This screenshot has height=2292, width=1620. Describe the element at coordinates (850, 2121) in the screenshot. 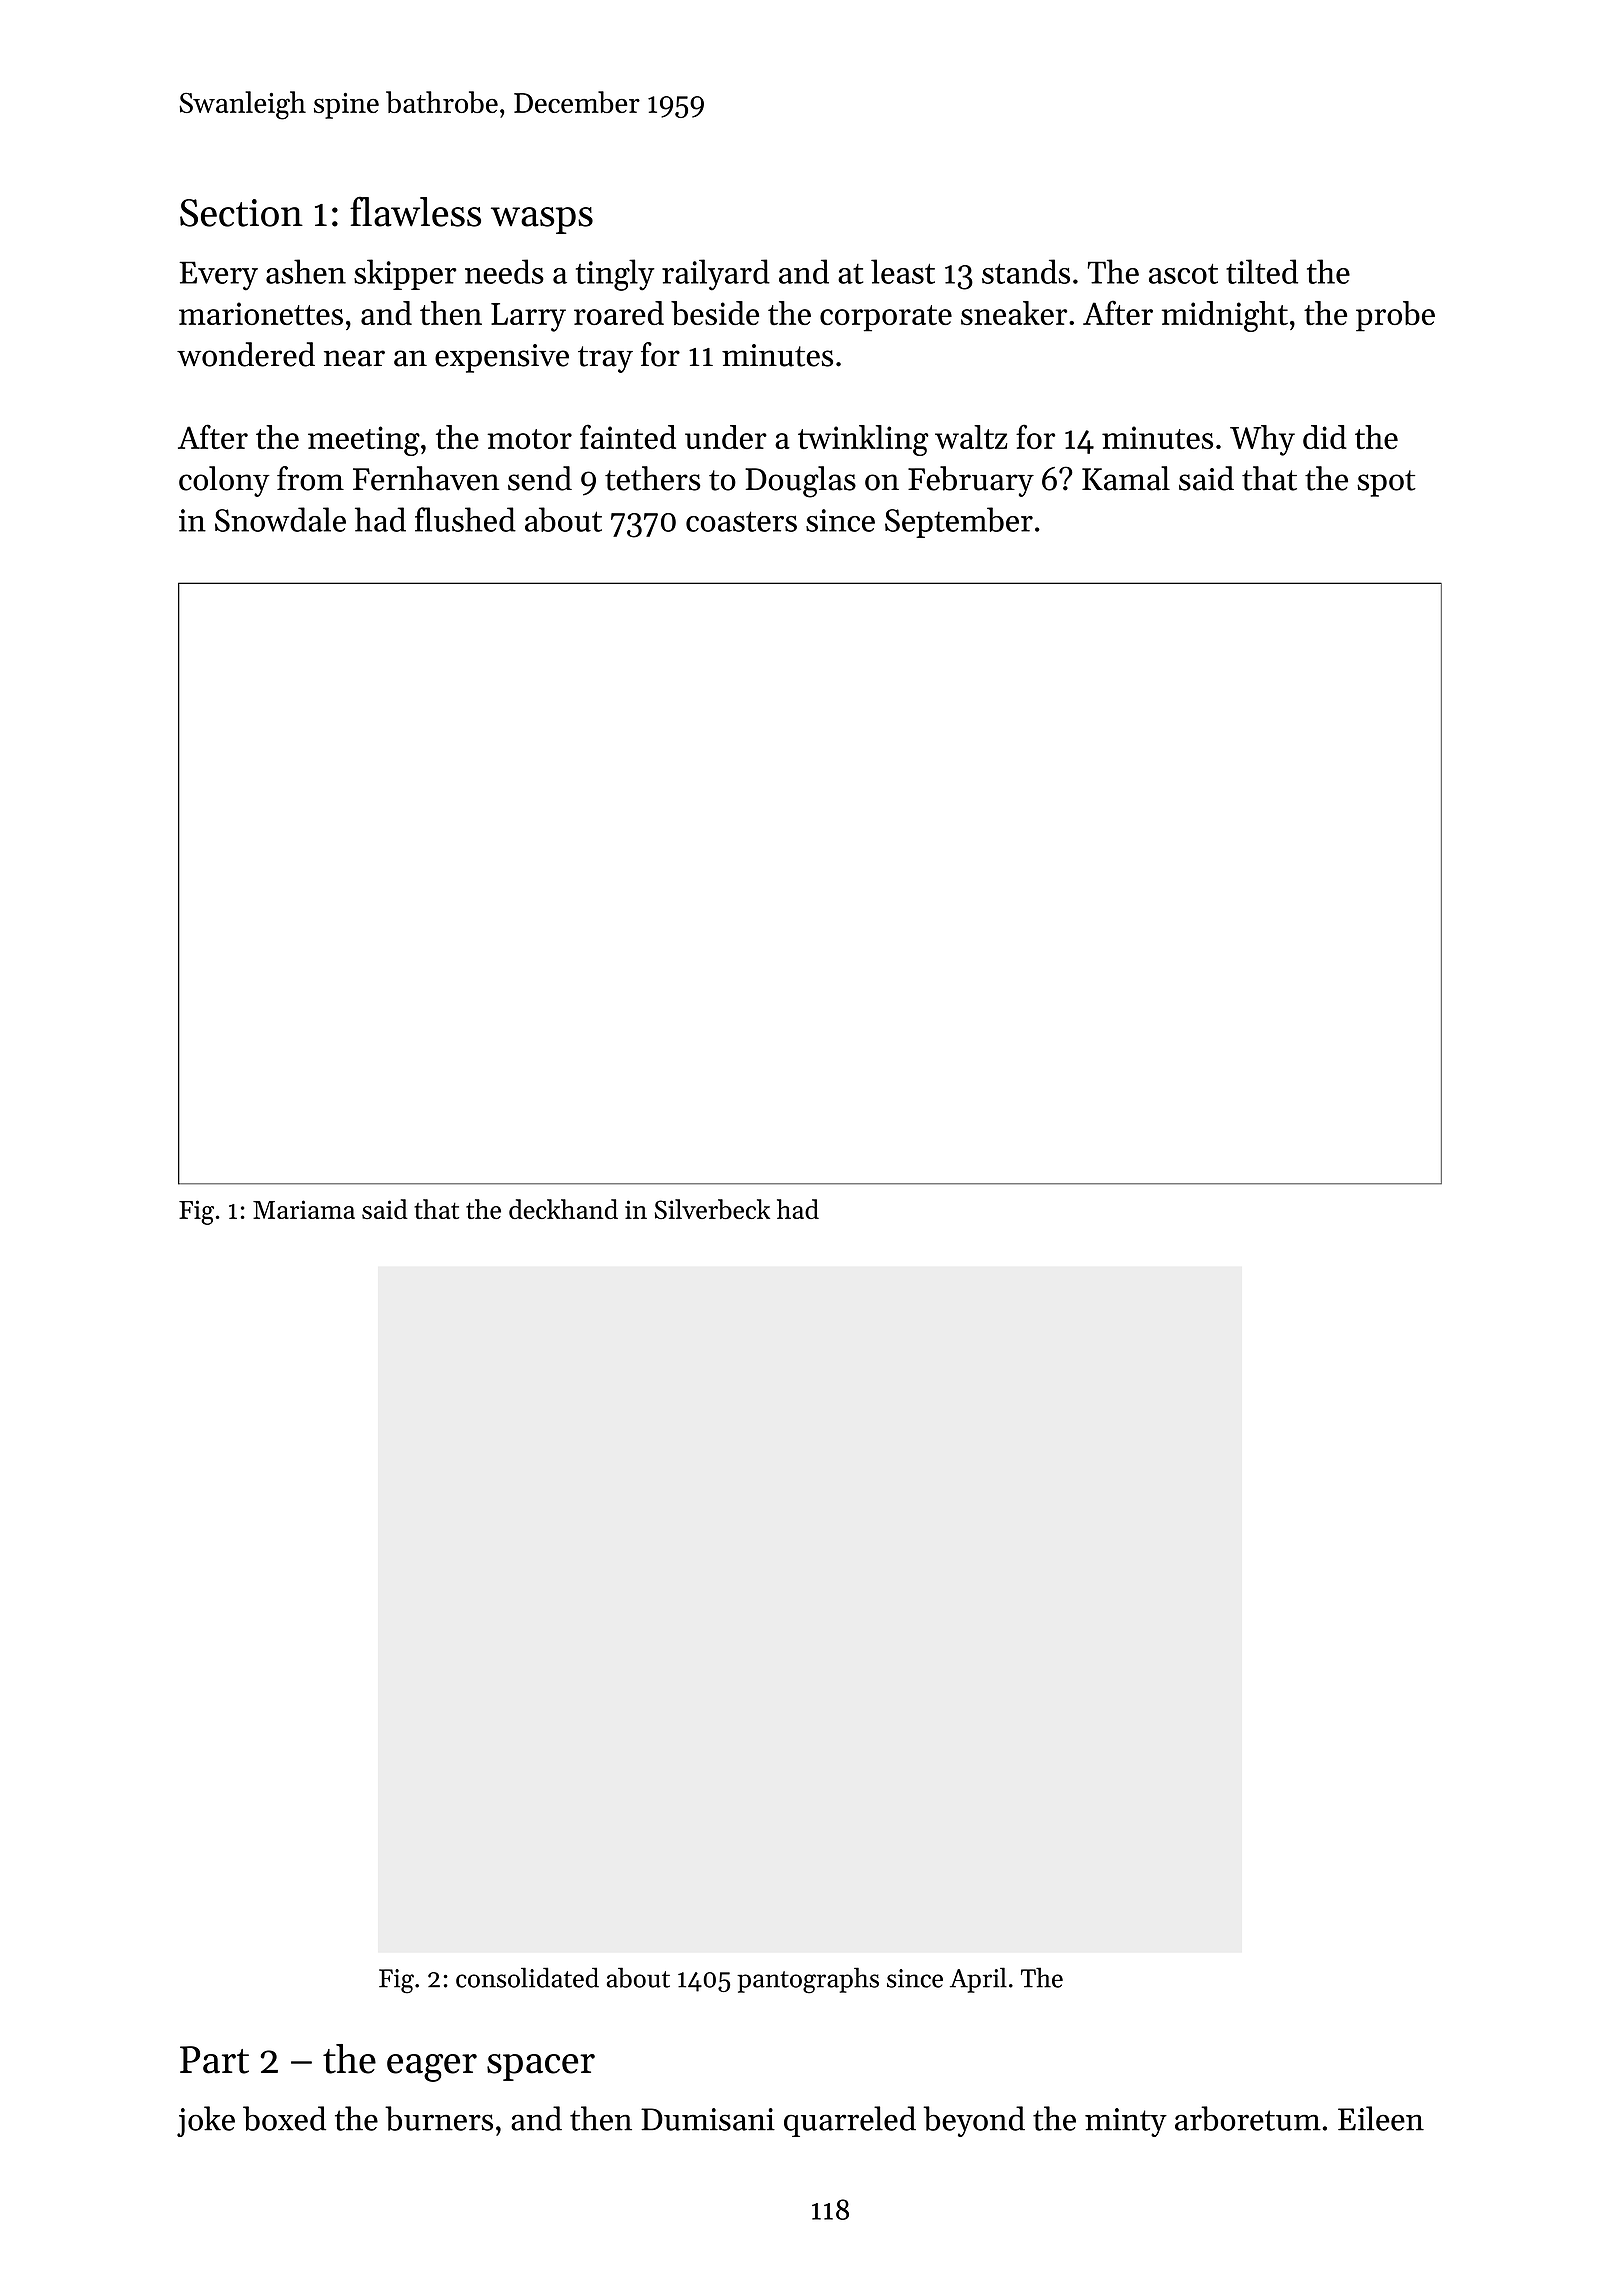

I see `quarreled` at that location.
